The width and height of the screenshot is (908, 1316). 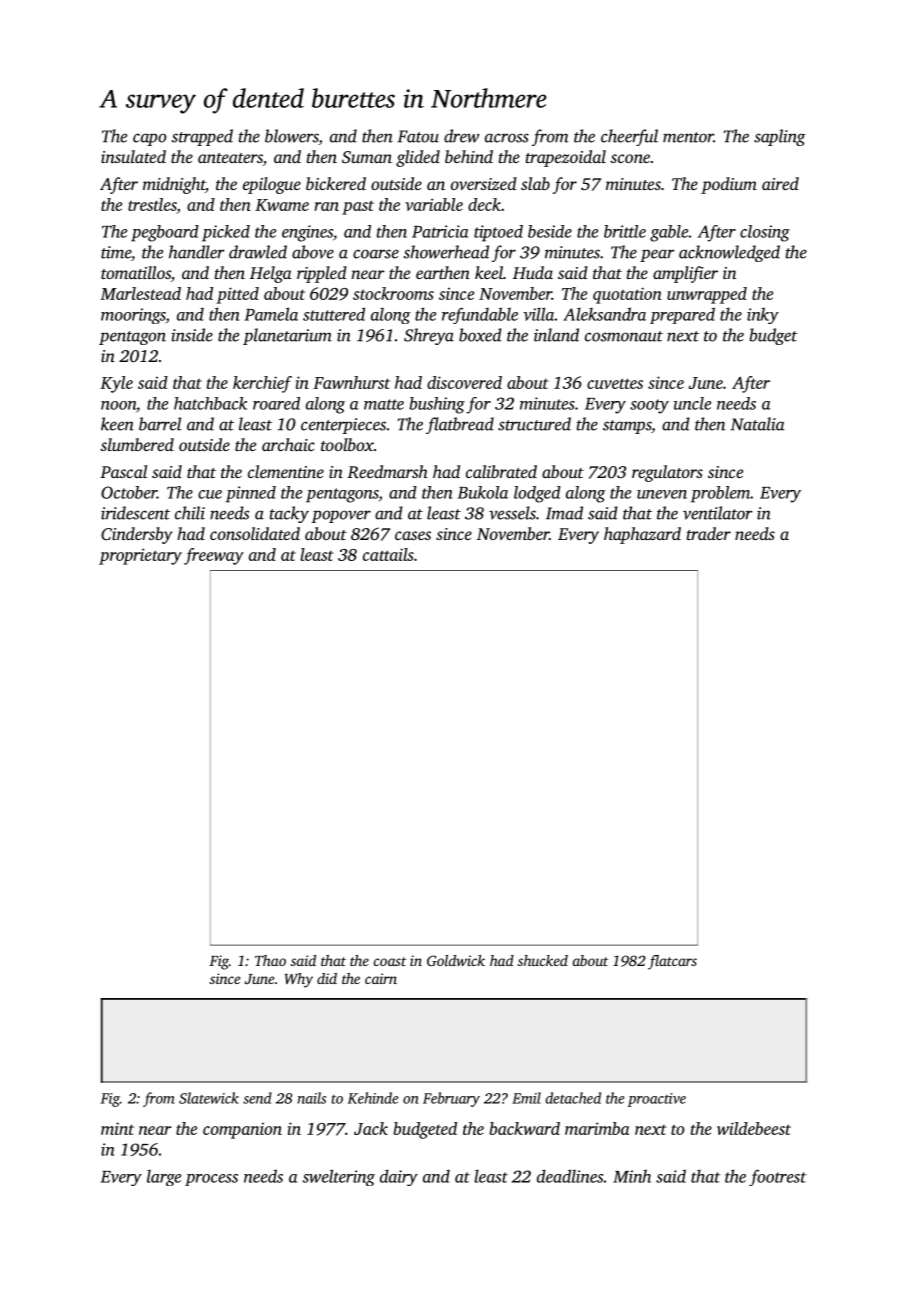 What do you see at coordinates (672, 962) in the screenshot?
I see `flatcars` at bounding box center [672, 962].
